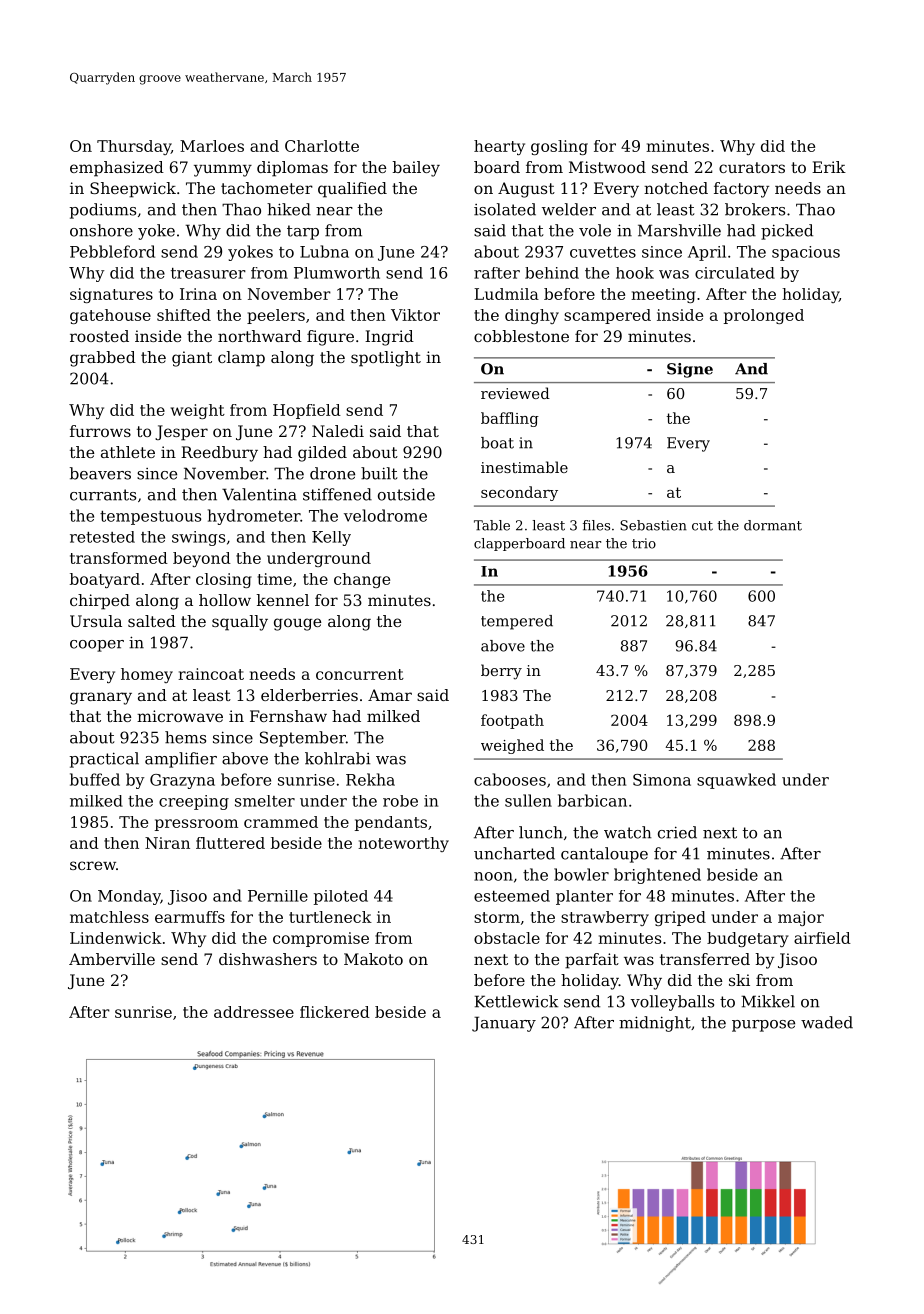 The height and width of the page is (1314, 924). What do you see at coordinates (116, 938) in the page?
I see `Lindenwick` at bounding box center [116, 938].
